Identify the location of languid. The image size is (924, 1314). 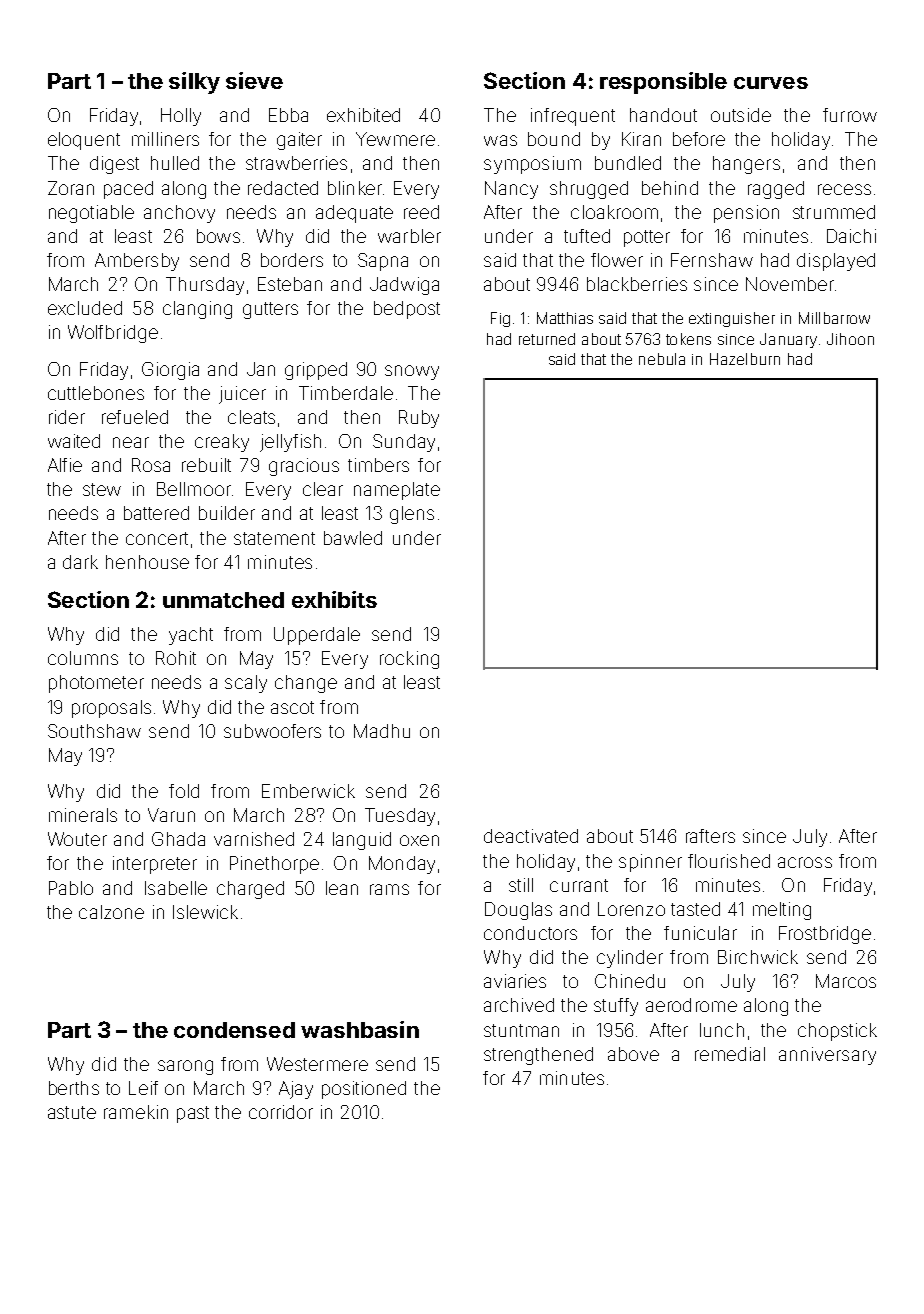
(362, 841).
